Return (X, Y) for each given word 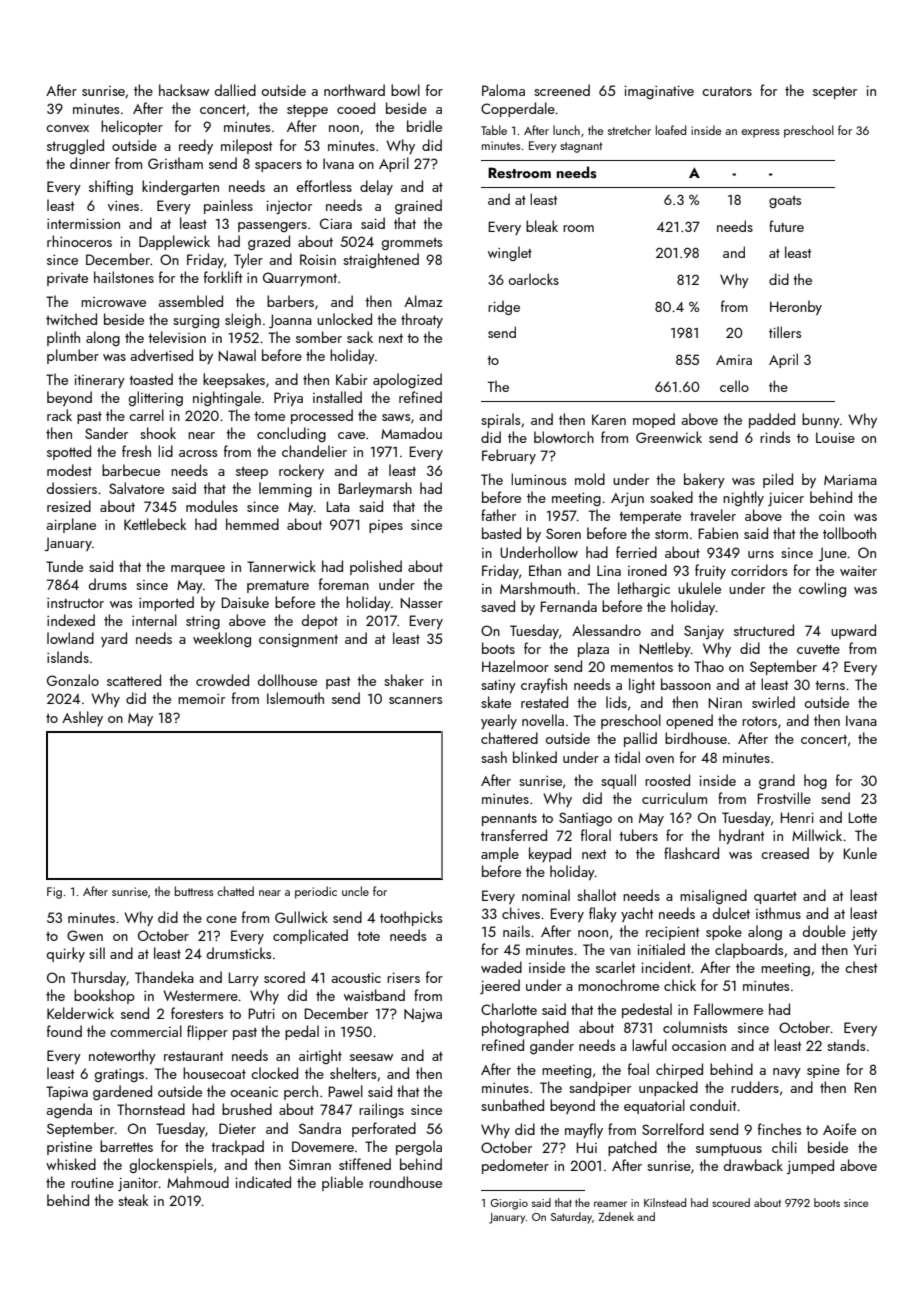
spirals (500, 420)
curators (727, 91)
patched (632, 1148)
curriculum (674, 798)
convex (67, 128)
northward (354, 90)
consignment (298, 640)
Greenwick (669, 437)
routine (92, 1182)
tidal (627, 757)
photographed (525, 1028)
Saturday (571, 1218)
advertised (161, 355)
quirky (66, 954)
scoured (731, 1202)
